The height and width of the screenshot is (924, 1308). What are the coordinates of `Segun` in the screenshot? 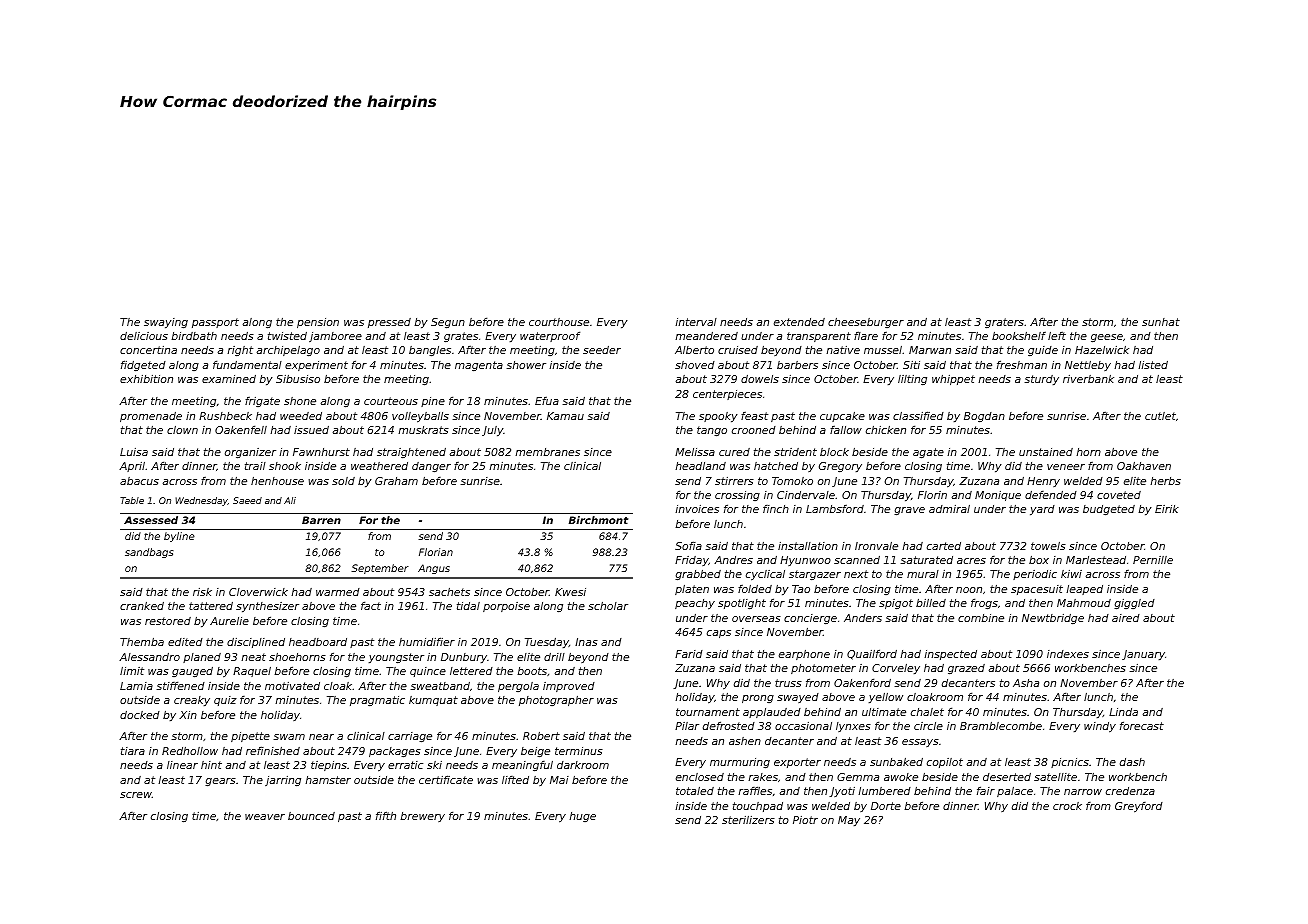 It's located at (448, 323).
